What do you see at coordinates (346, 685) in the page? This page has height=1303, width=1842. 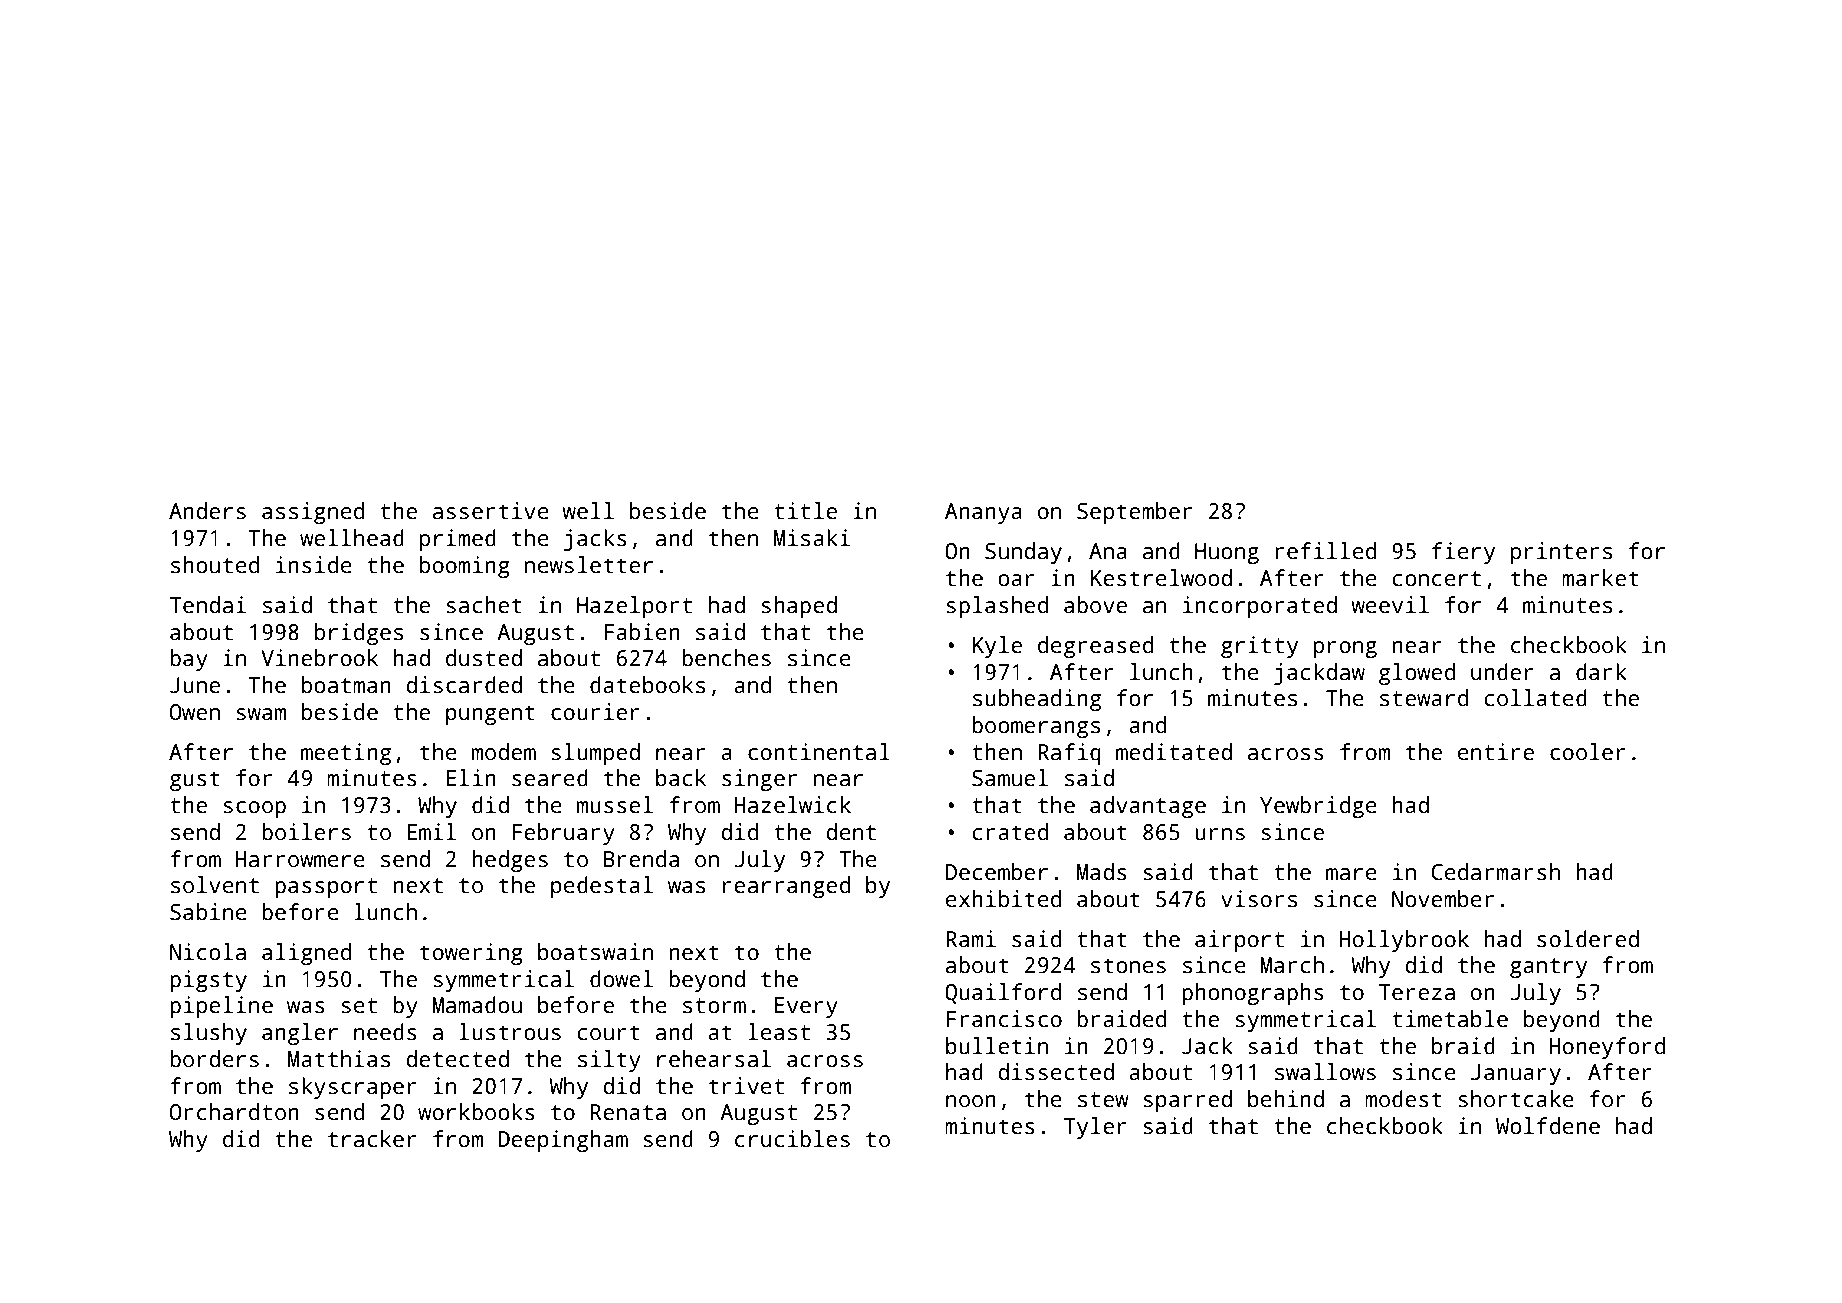 I see `boatman` at bounding box center [346, 685].
